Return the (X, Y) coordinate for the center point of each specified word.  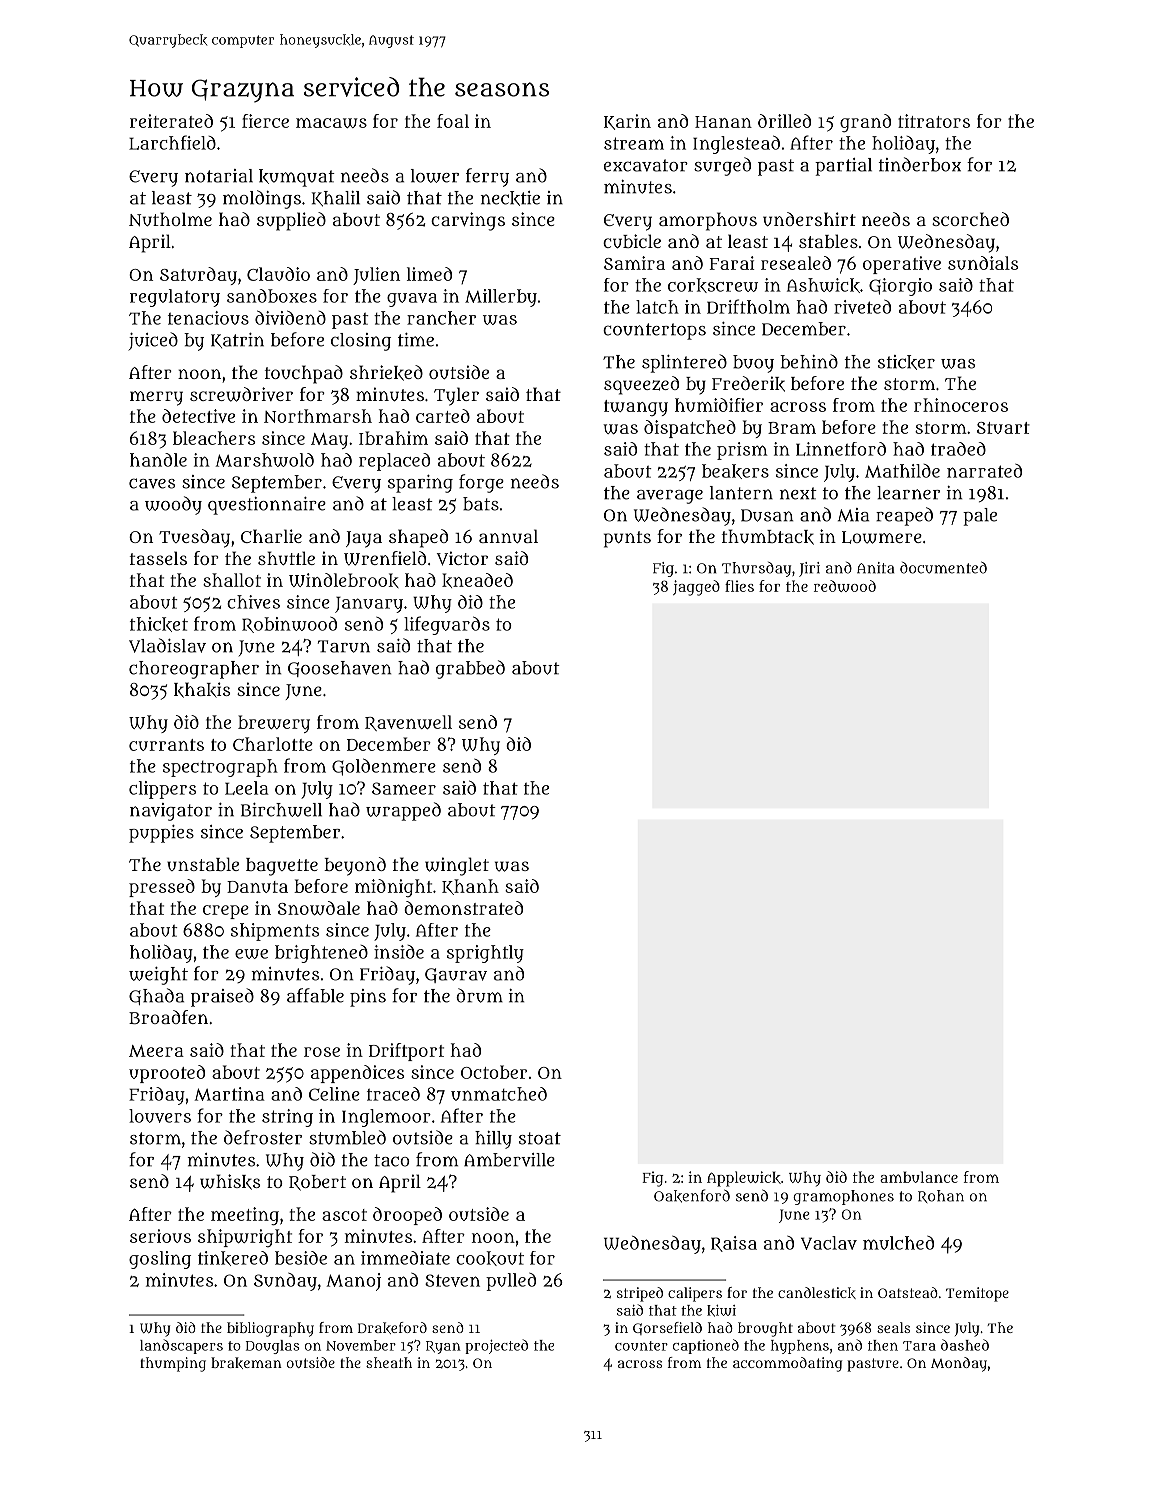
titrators (934, 121)
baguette (282, 867)
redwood (845, 586)
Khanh (470, 887)
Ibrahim (393, 438)
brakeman (246, 1363)
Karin (627, 122)
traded (958, 449)
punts (627, 539)
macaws (331, 123)
